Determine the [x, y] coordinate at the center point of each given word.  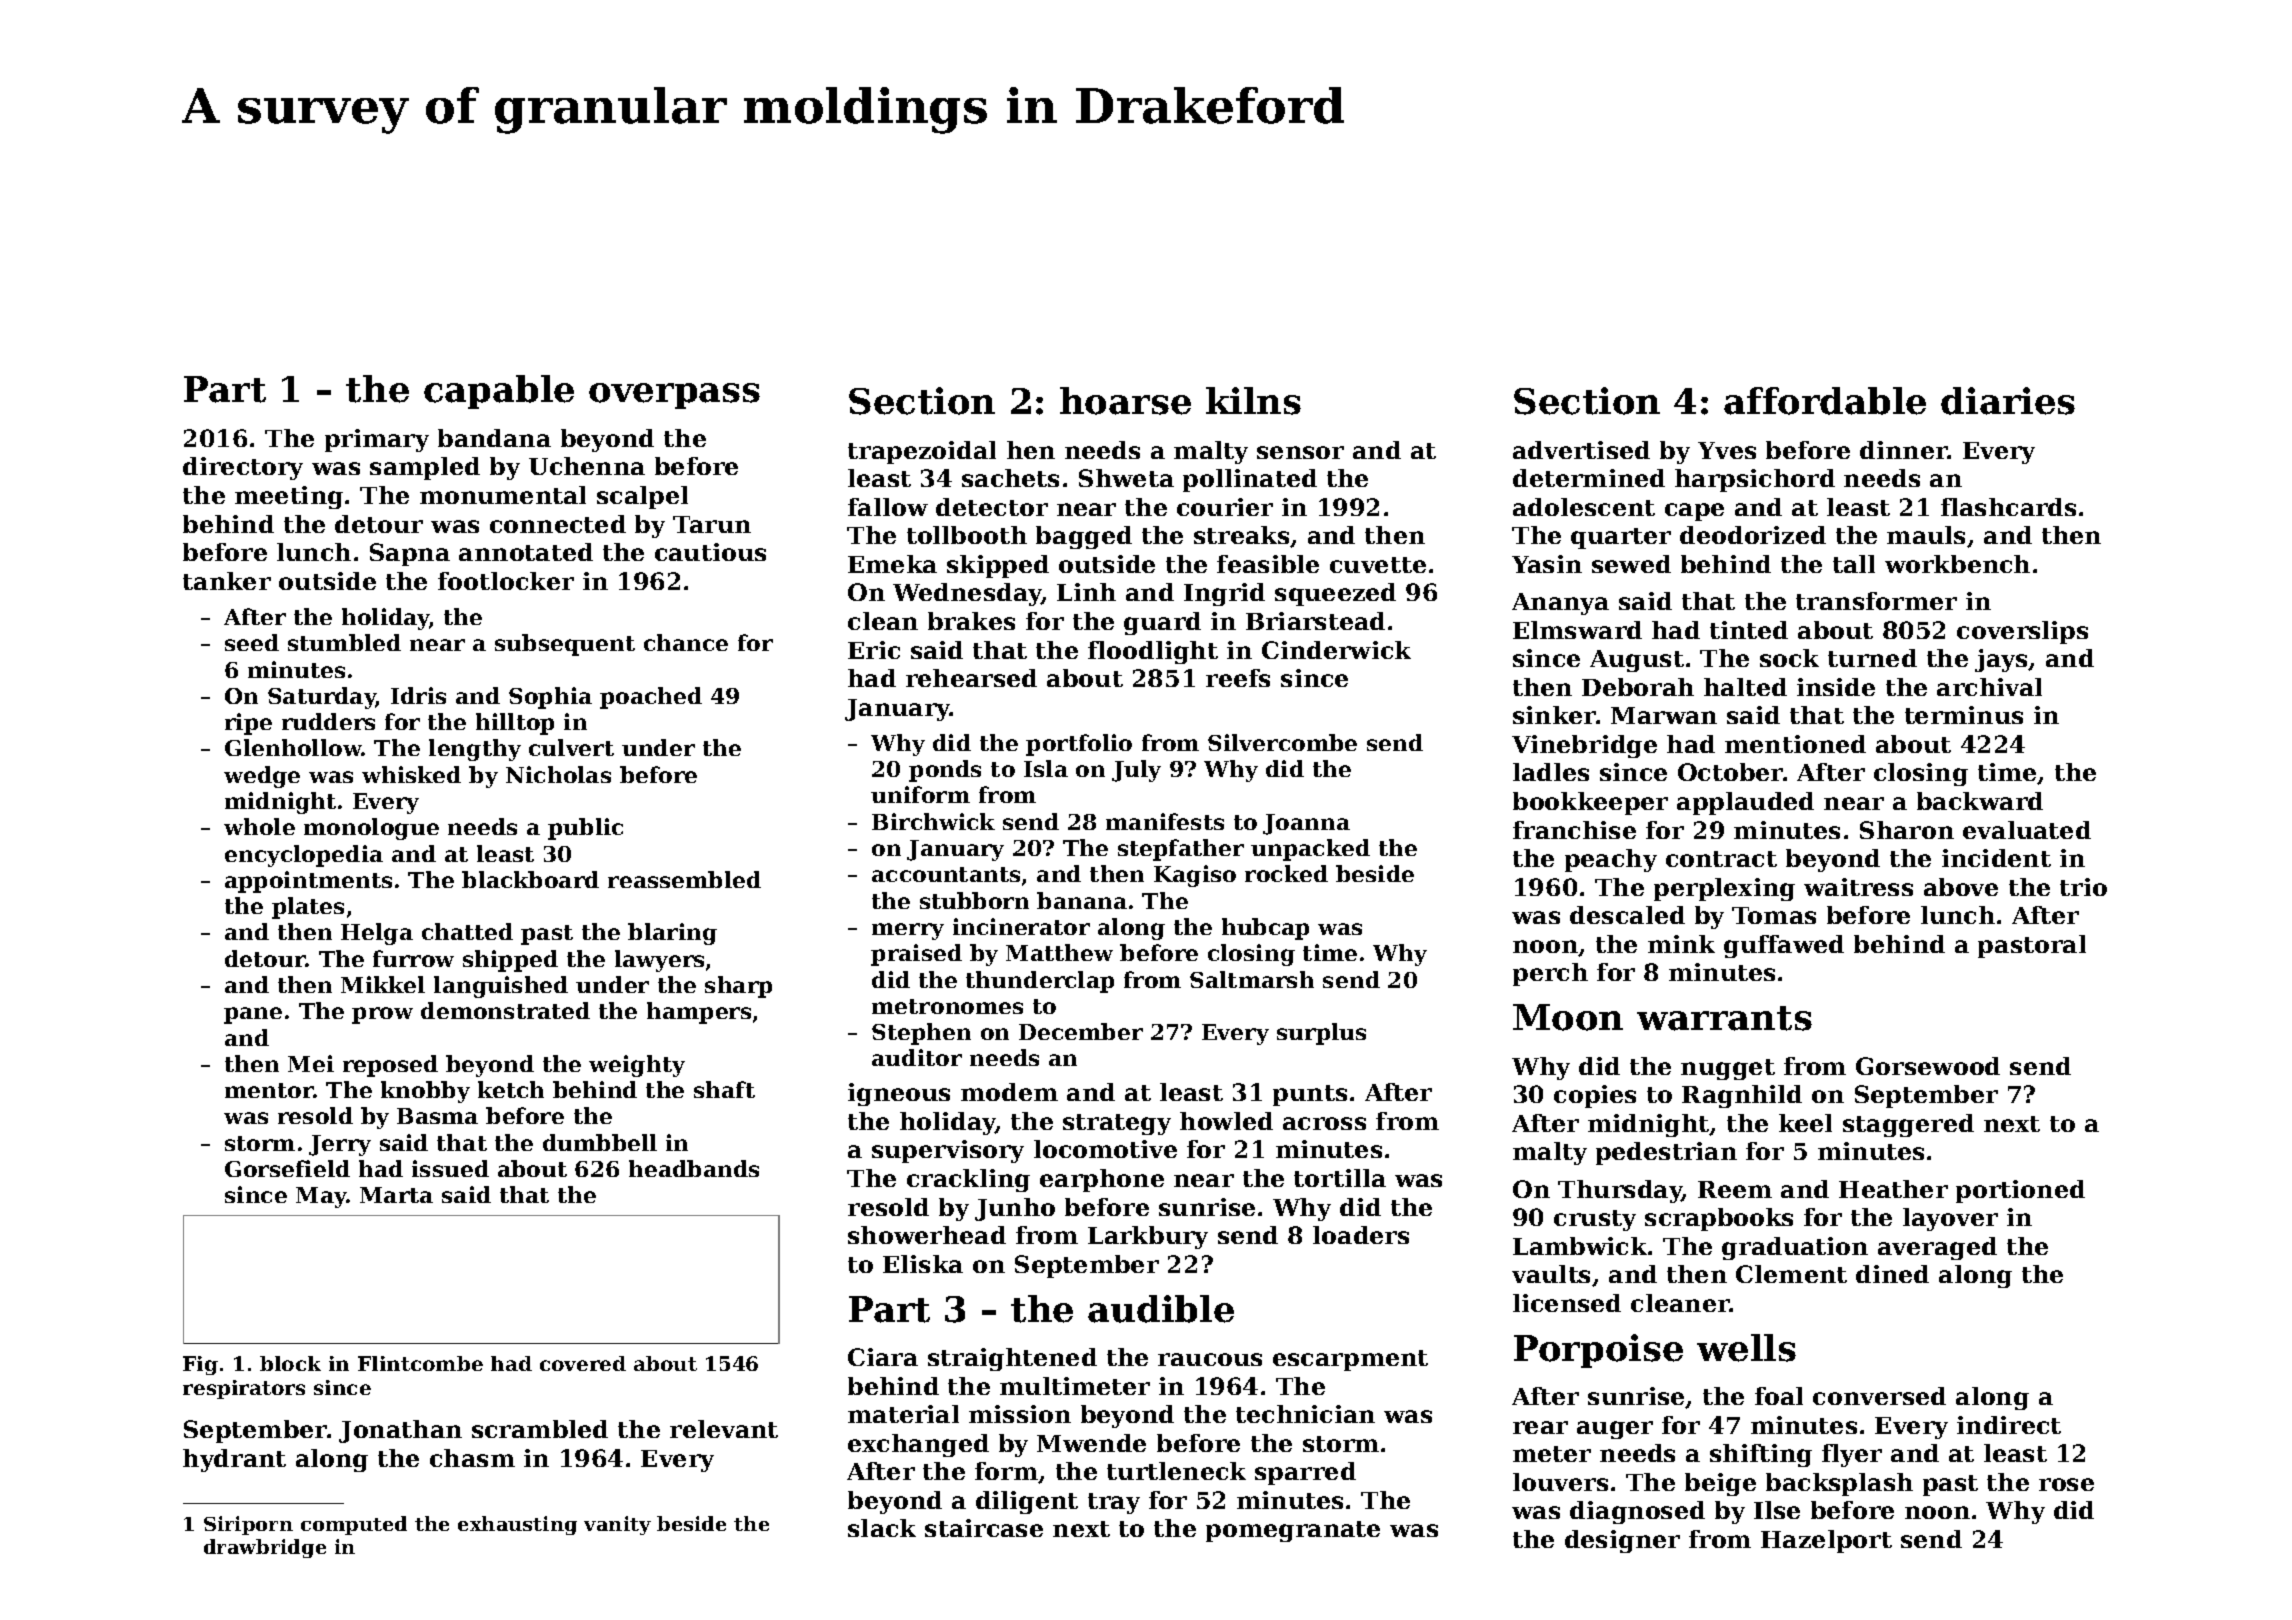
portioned [2020, 1191]
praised [916, 955]
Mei [311, 1063]
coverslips [2022, 632]
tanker [227, 581]
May [321, 1197]
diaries [2008, 401]
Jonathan [400, 1431]
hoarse [1125, 401]
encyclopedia [304, 856]
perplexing [1724, 889]
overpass [674, 396]
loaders [1361, 1235]
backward [1980, 801]
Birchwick [933, 821]
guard [1162, 623]
